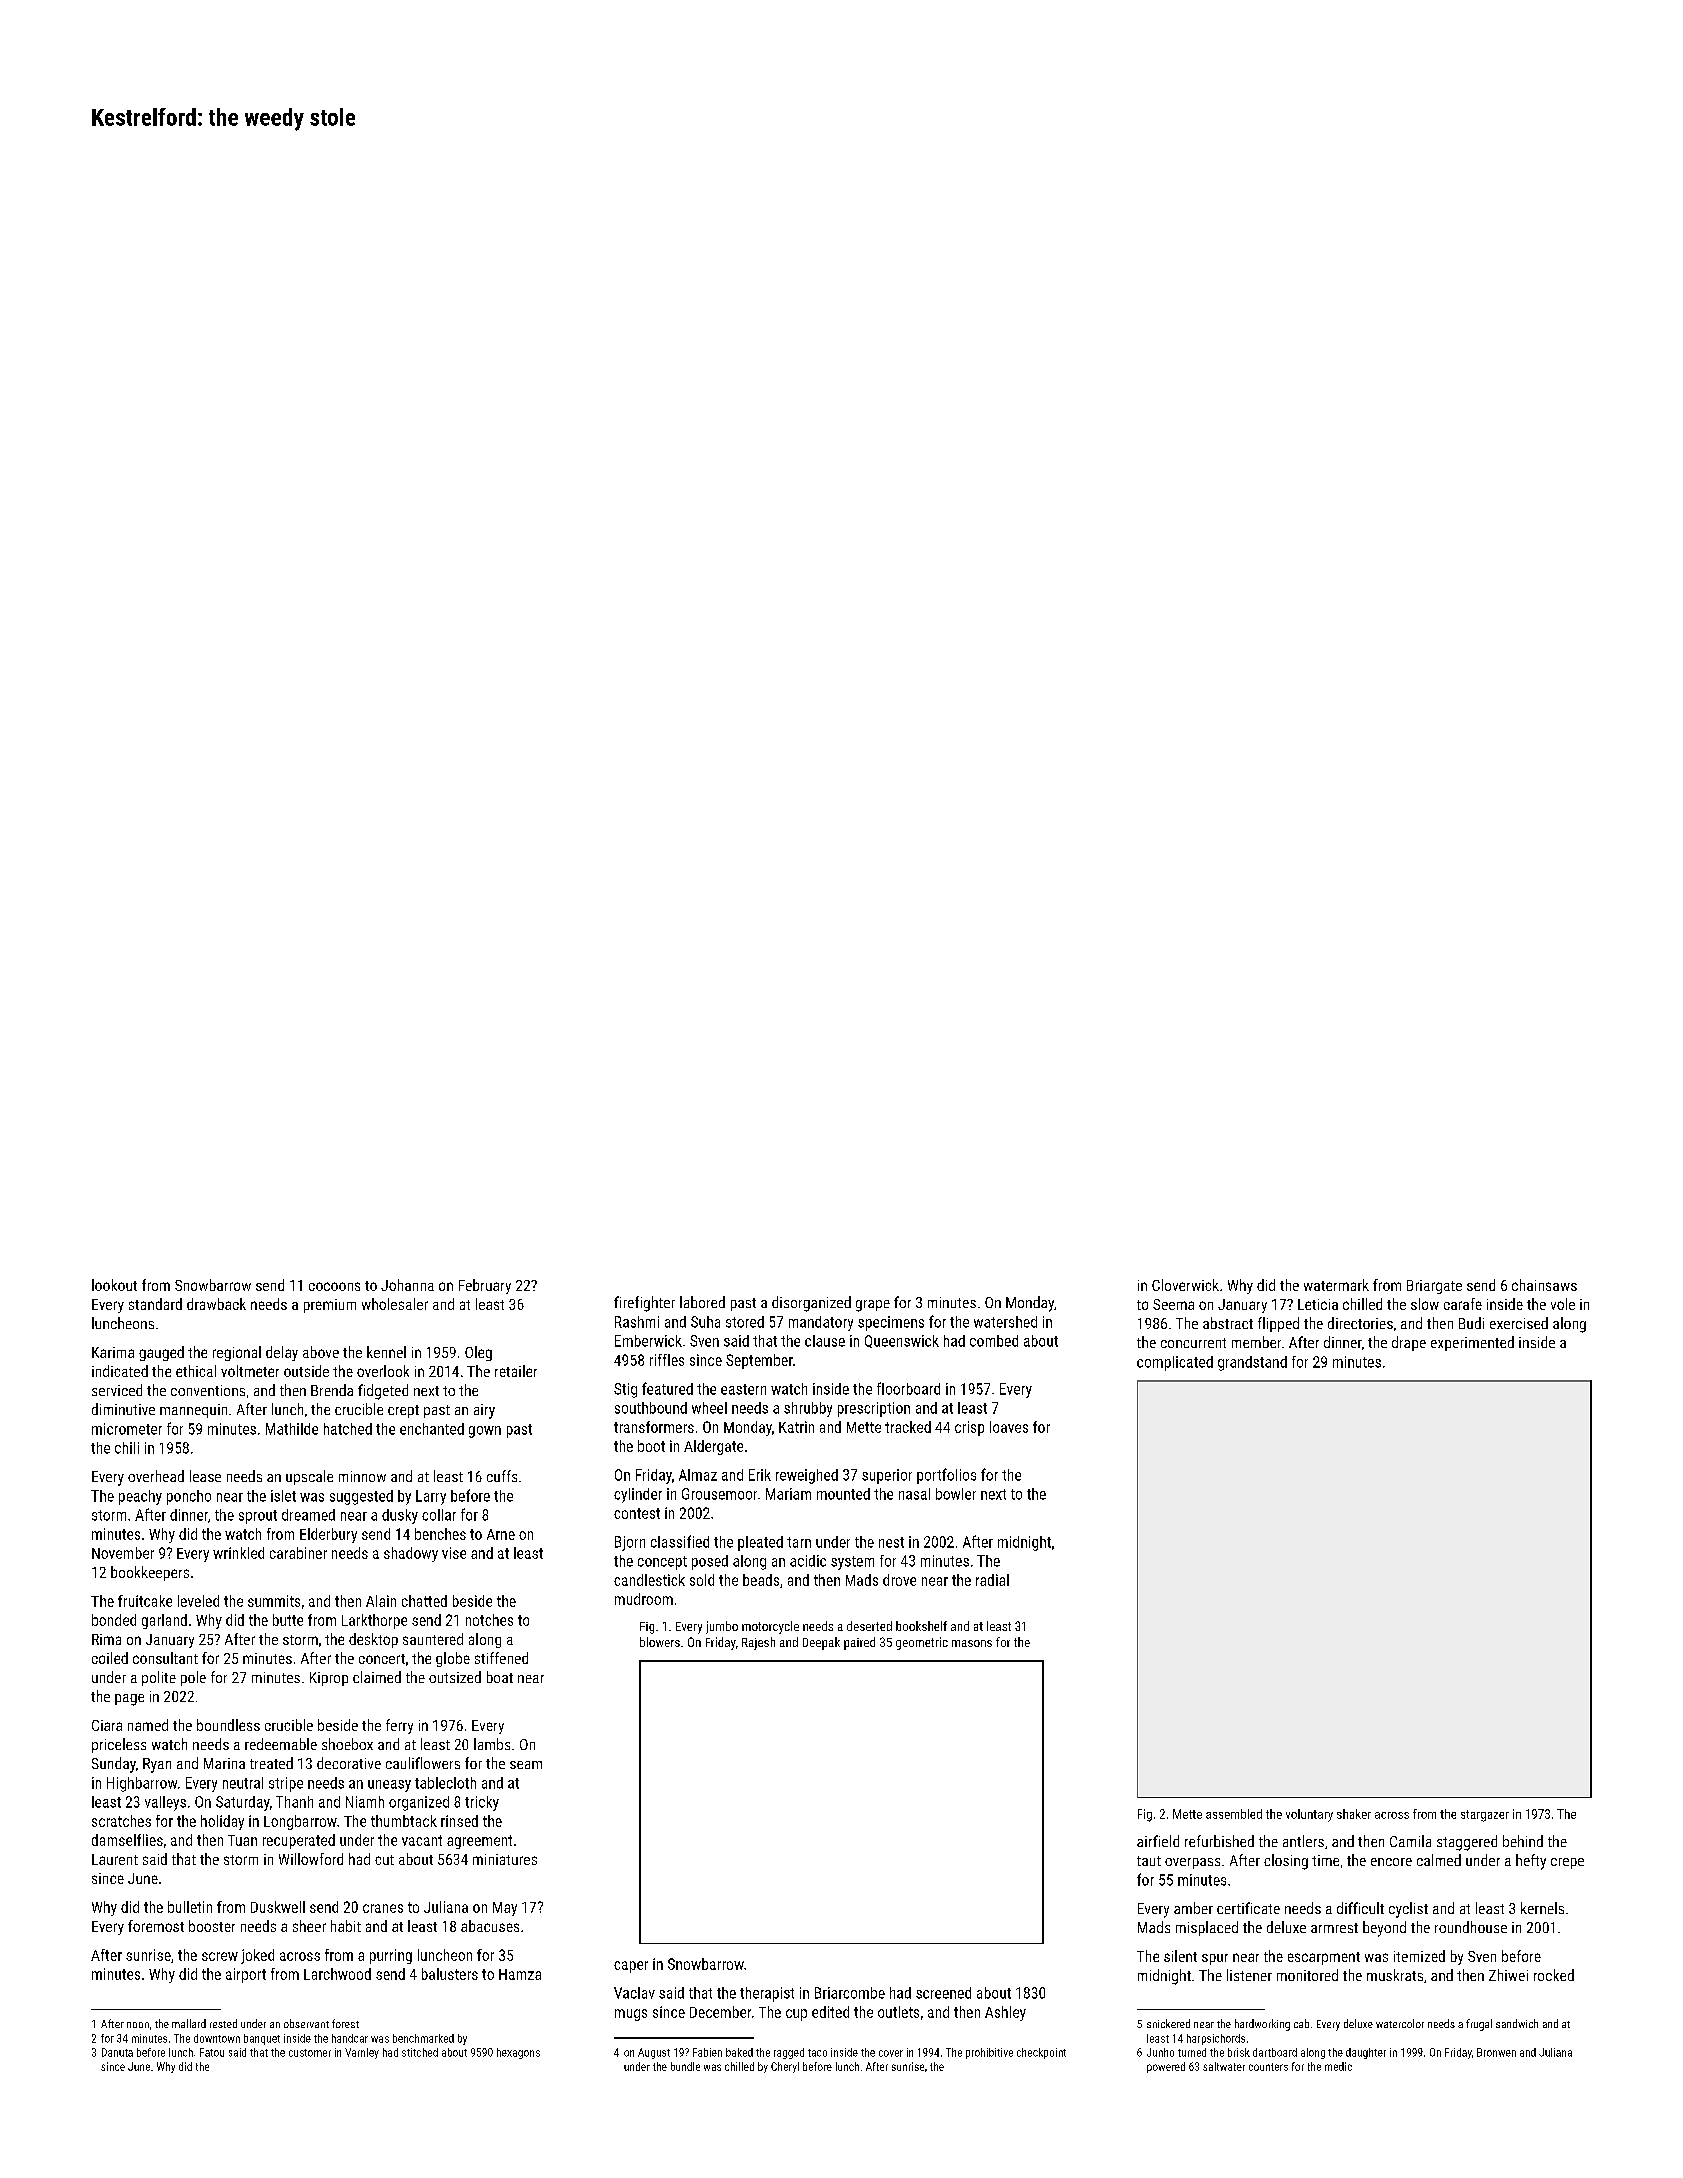 The image size is (1683, 2178). I want to click on November, so click(123, 1553).
